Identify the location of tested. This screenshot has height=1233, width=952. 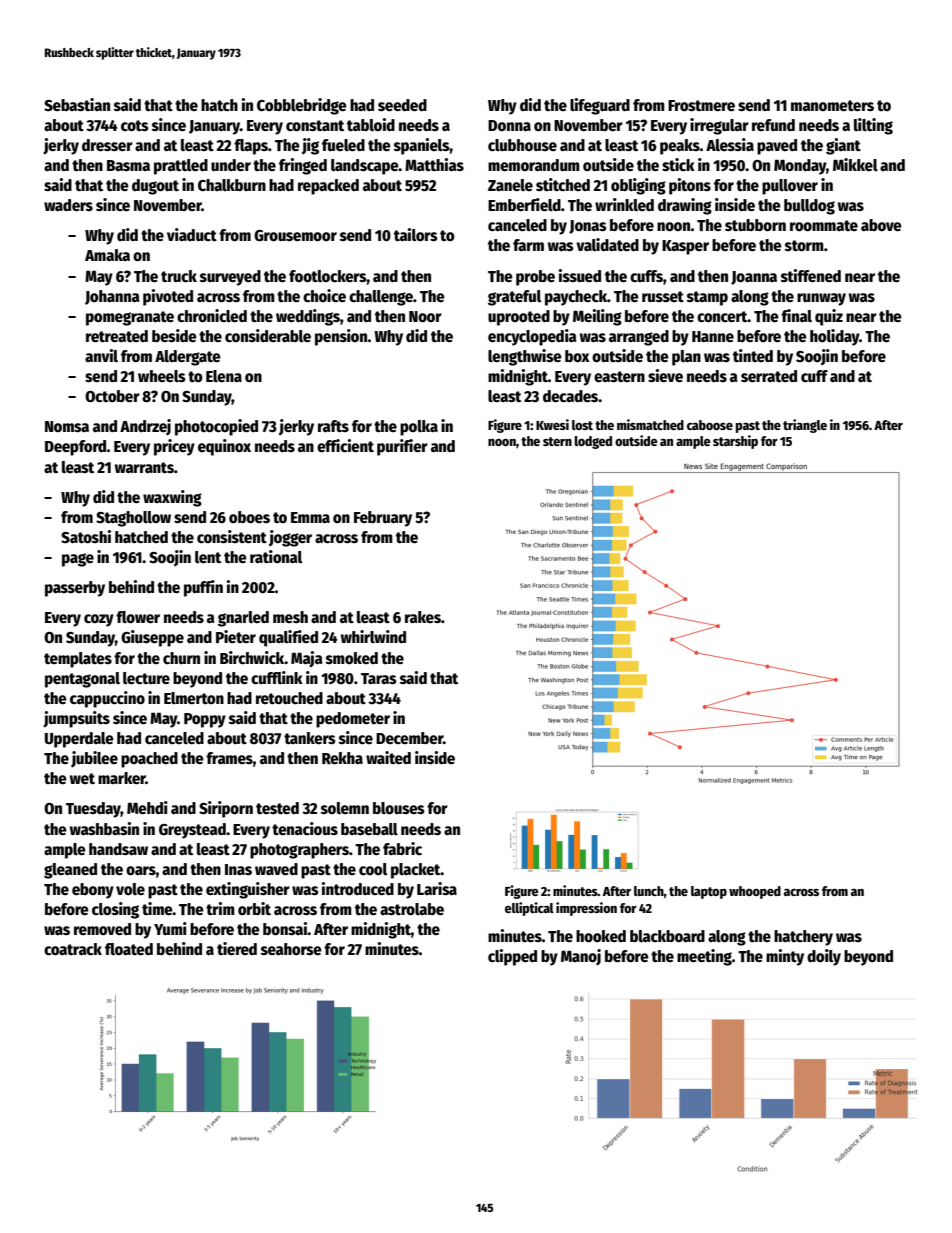
(277, 808).
